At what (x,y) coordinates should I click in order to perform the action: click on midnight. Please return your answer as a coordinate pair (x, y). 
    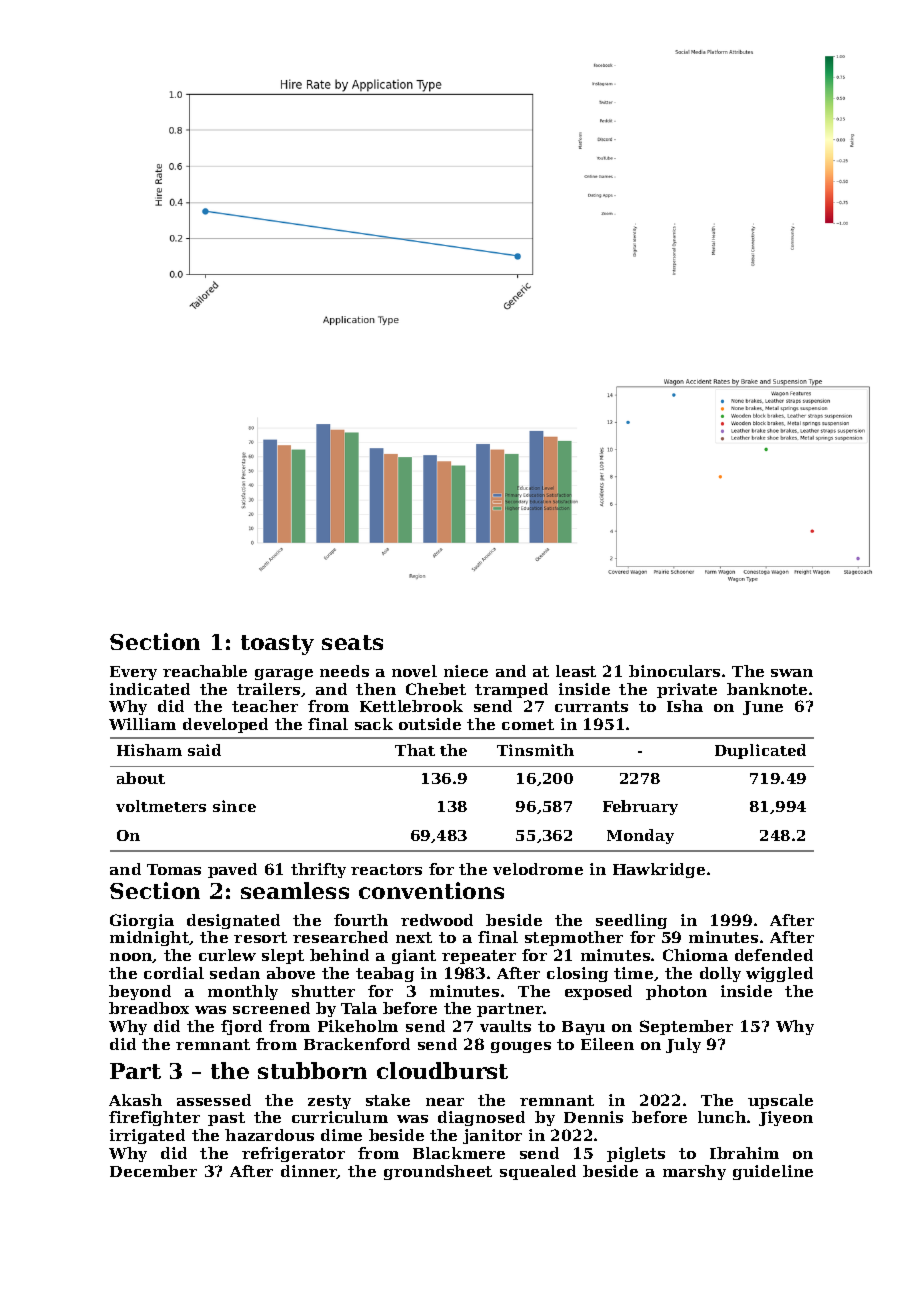
    Looking at the image, I should click on (149, 938).
